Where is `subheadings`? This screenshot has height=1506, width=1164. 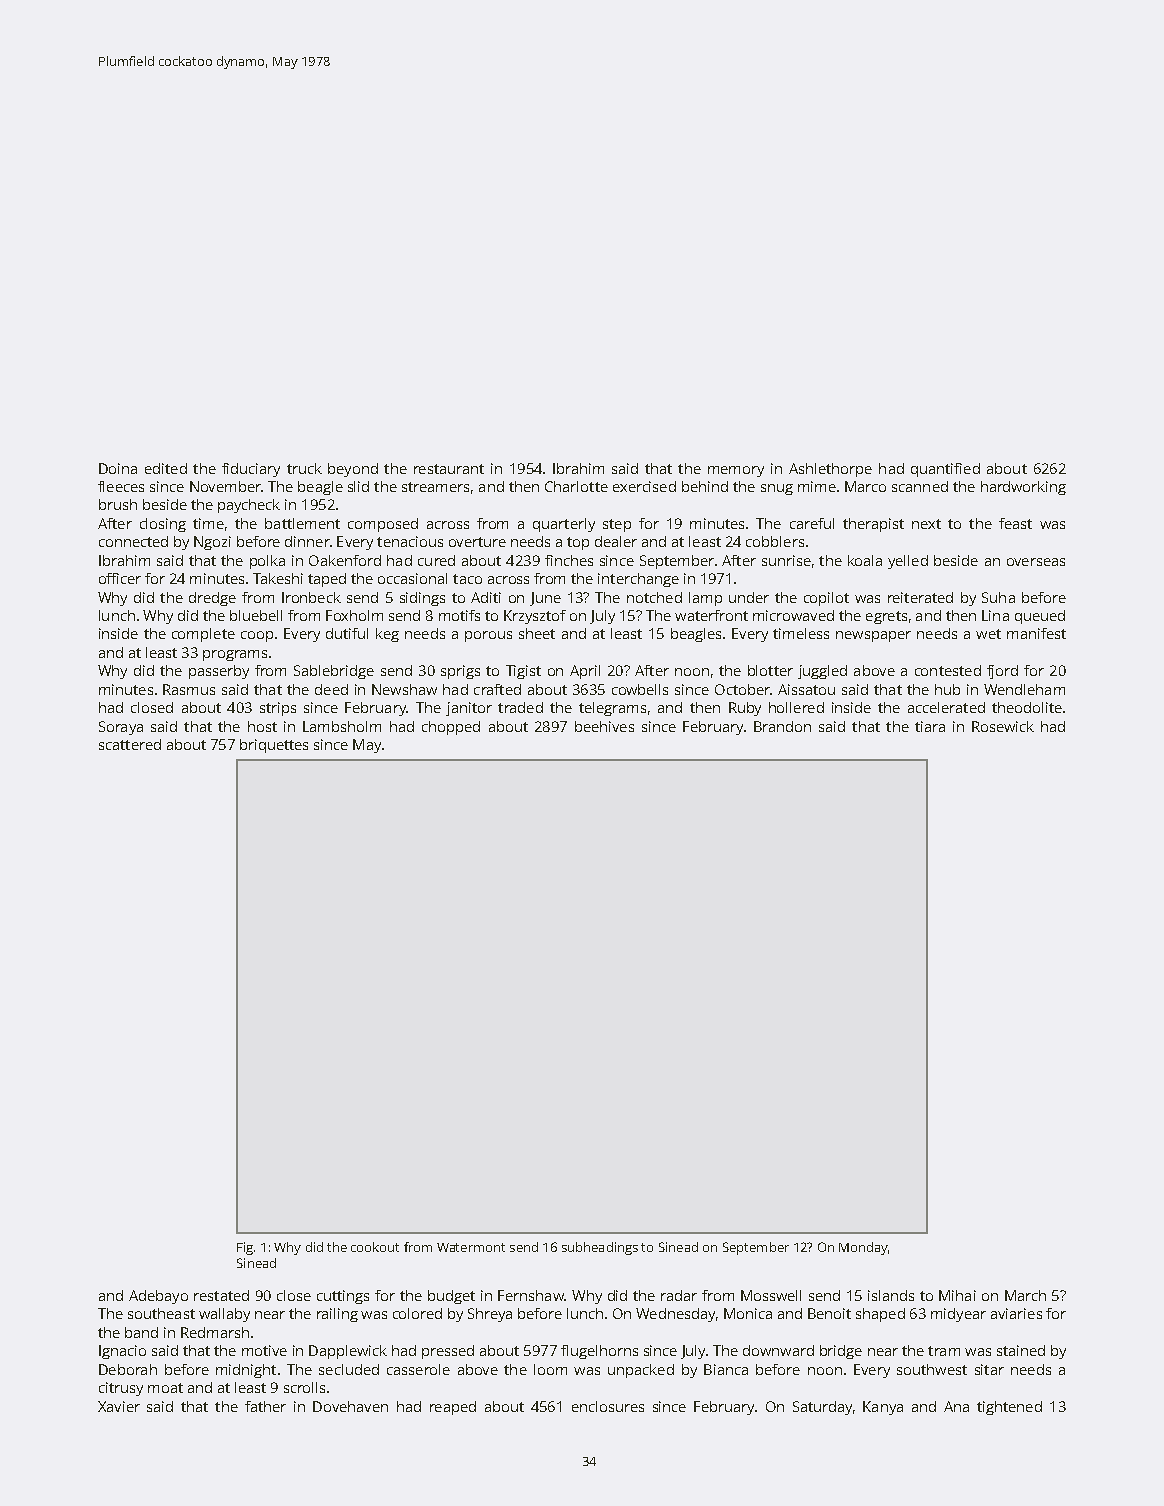
subheadings is located at coordinates (600, 1248).
